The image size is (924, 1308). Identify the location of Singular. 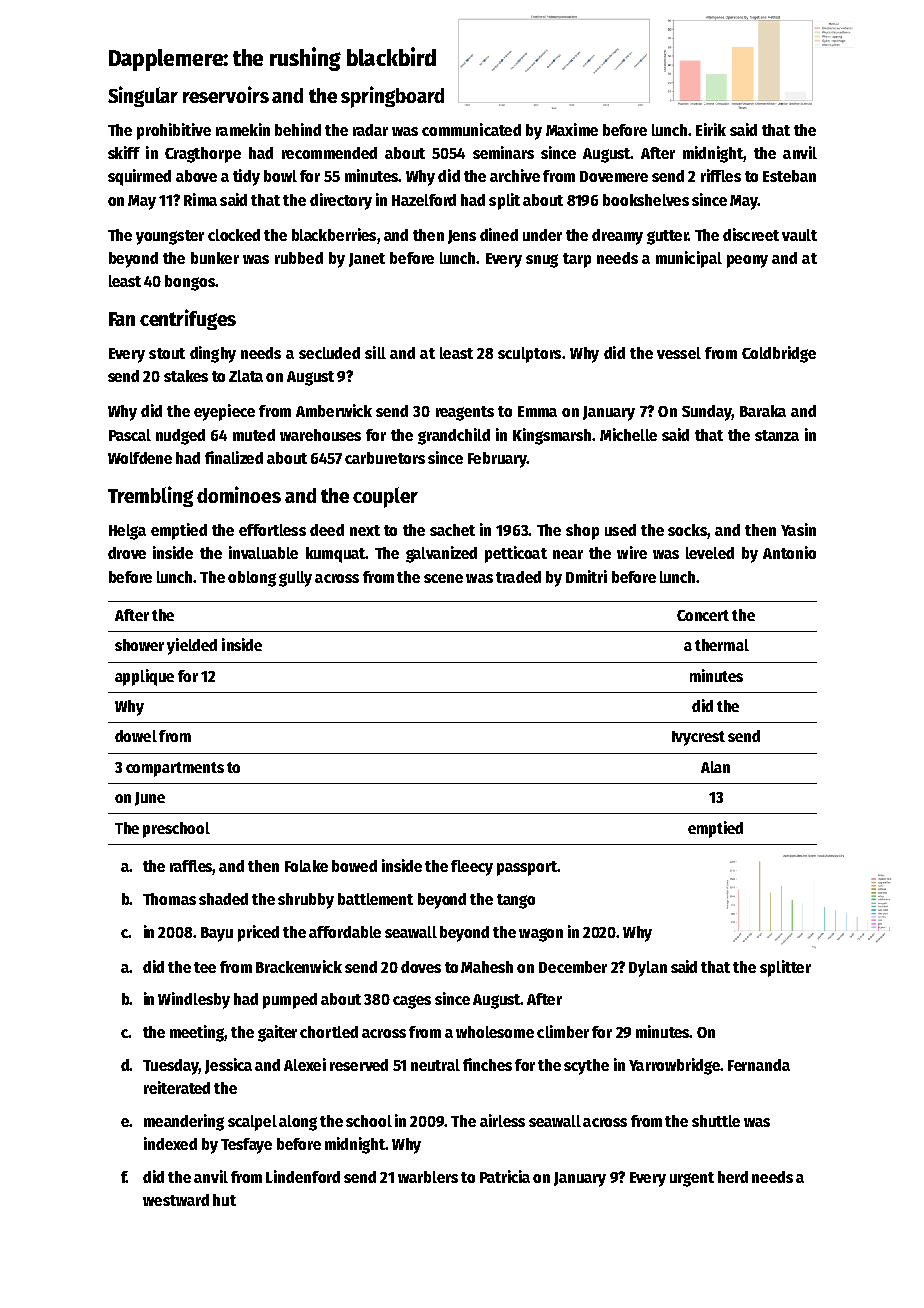
(143, 96).
